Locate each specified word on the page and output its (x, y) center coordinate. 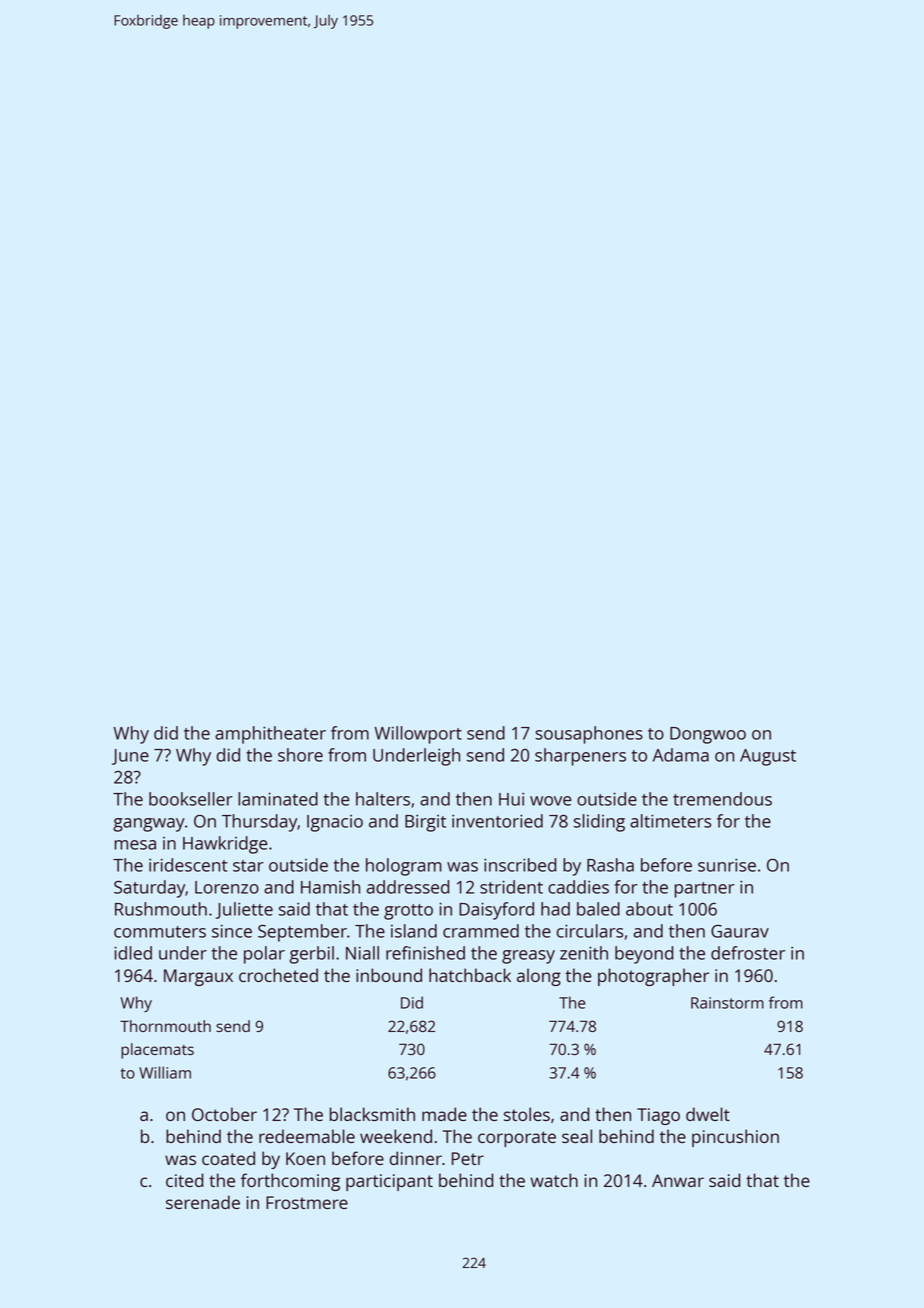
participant (389, 1182)
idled (133, 953)
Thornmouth (165, 1026)
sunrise (727, 865)
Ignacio (335, 823)
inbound (389, 975)
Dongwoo (708, 735)
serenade (203, 1202)
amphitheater (270, 735)
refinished (425, 953)
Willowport (418, 735)
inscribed (520, 865)
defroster (748, 953)
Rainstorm (727, 1003)
